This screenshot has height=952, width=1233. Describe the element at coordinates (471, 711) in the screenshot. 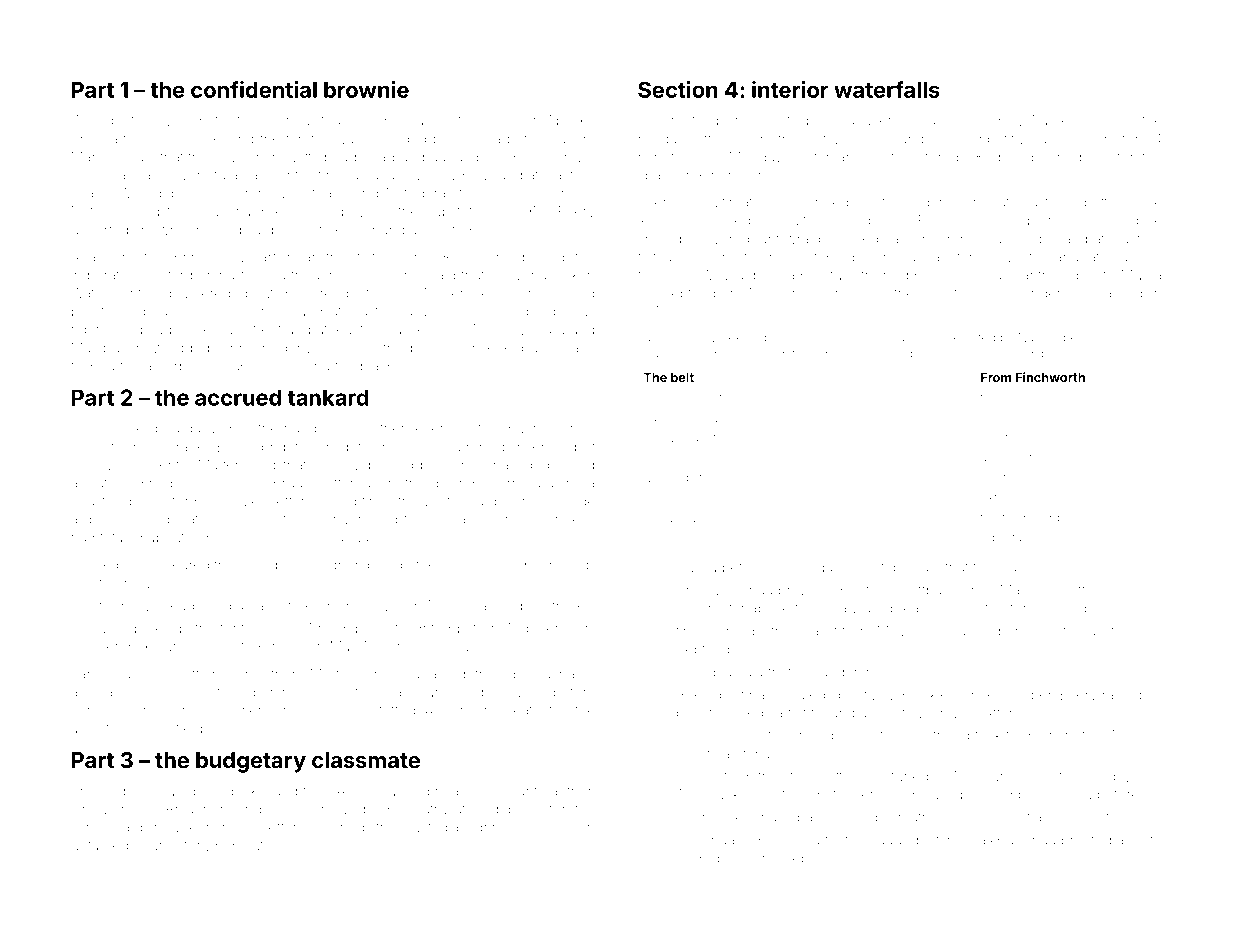

I see `driven` at that location.
